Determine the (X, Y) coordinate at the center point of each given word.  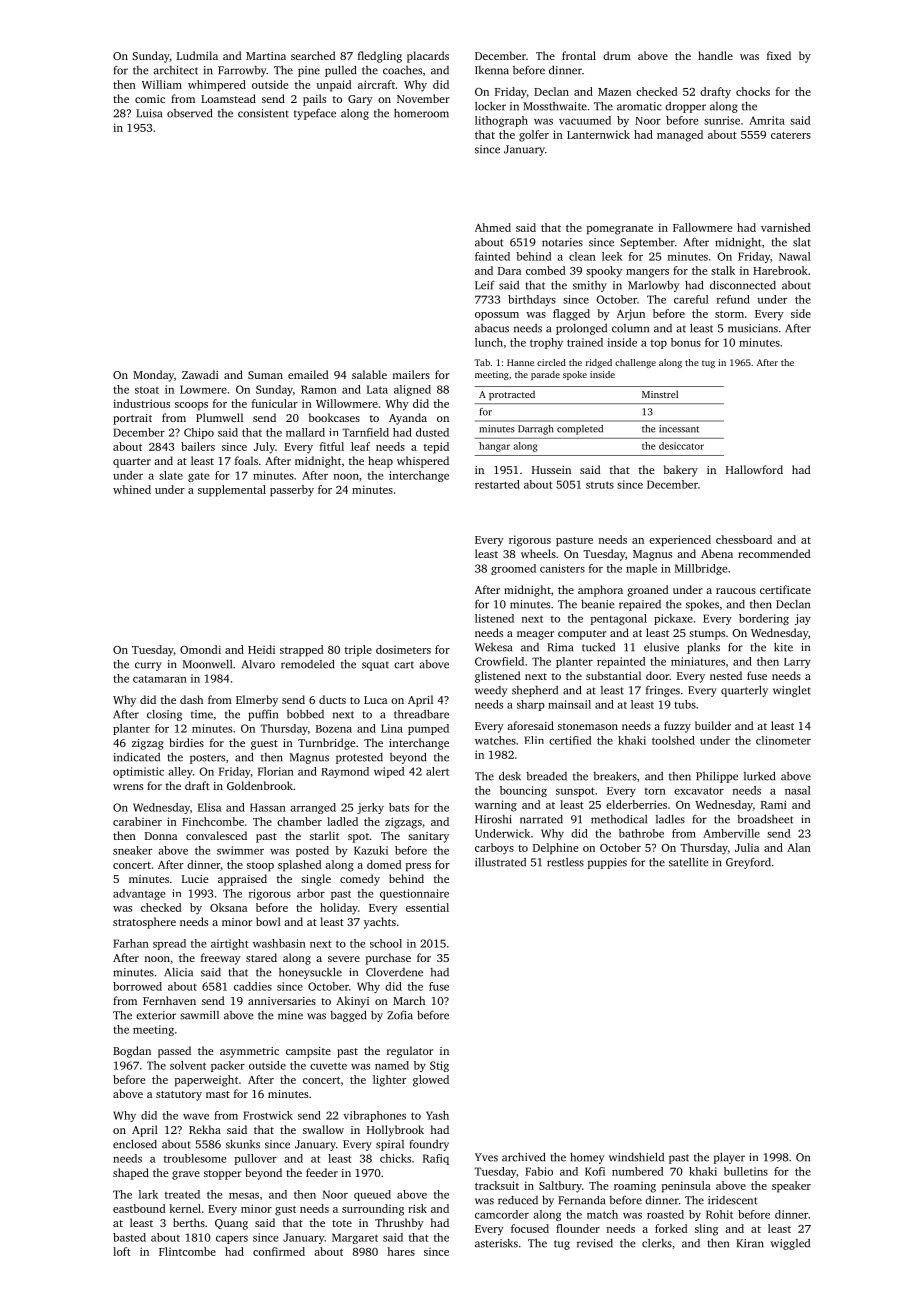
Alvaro (258, 664)
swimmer (240, 850)
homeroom (421, 113)
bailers (198, 446)
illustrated (500, 862)
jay (803, 619)
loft (122, 1251)
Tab (482, 362)
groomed (513, 569)
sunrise (722, 120)
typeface (315, 114)
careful (691, 299)
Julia (747, 847)
